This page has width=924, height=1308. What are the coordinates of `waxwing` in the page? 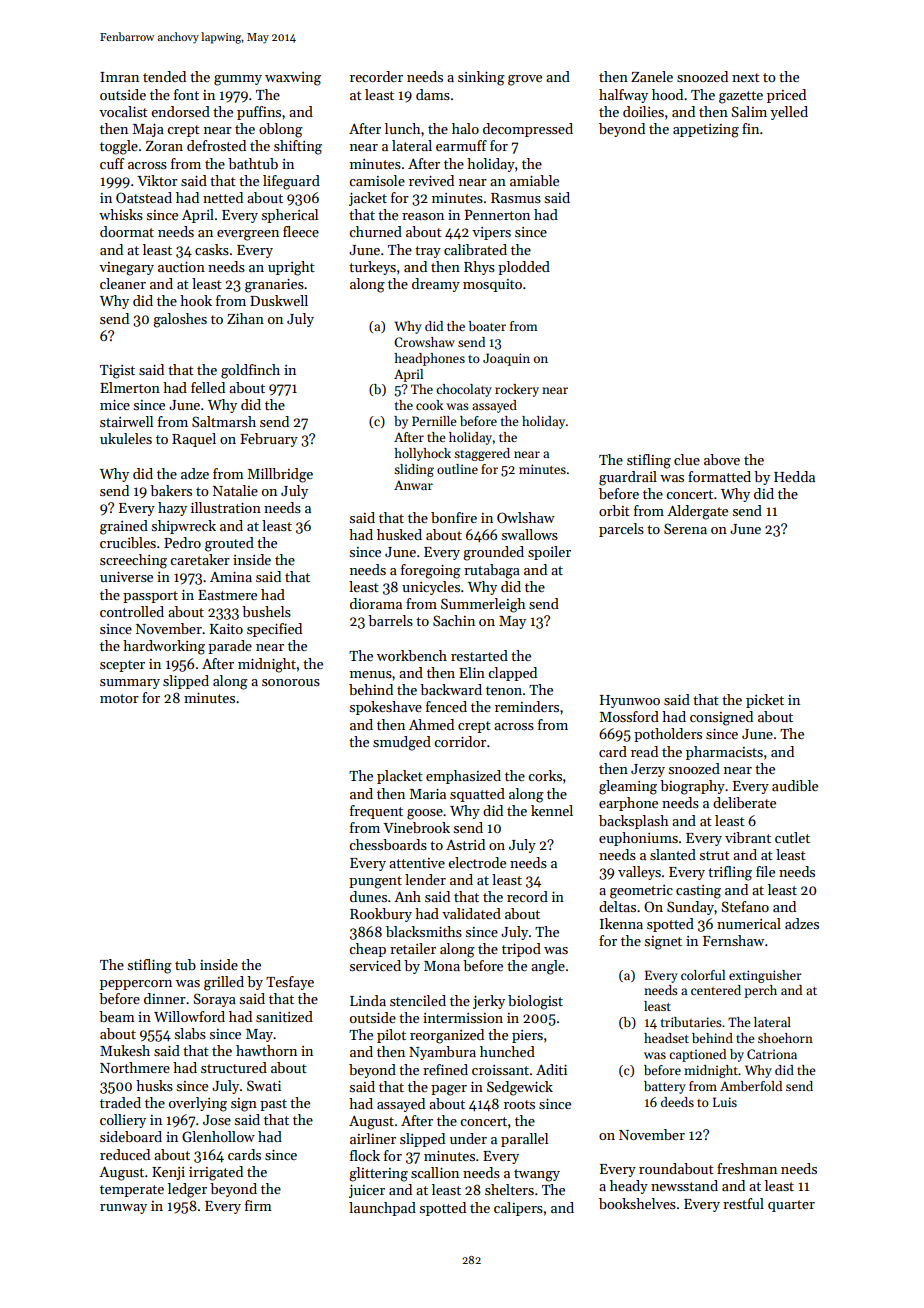 It's located at (293, 79).
